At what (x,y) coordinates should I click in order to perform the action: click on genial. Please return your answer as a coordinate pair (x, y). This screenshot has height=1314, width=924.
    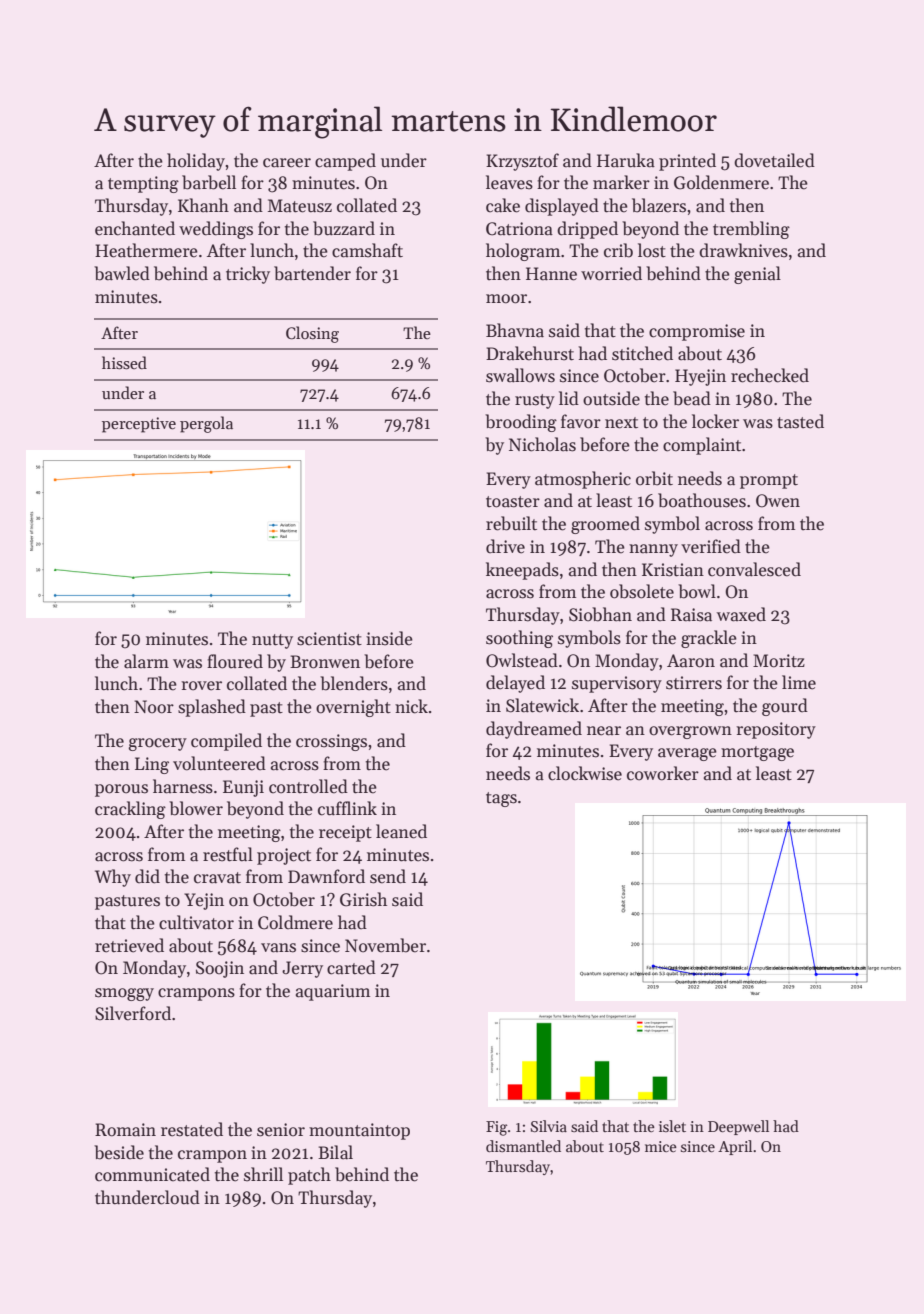
    Looking at the image, I should click on (757, 275).
